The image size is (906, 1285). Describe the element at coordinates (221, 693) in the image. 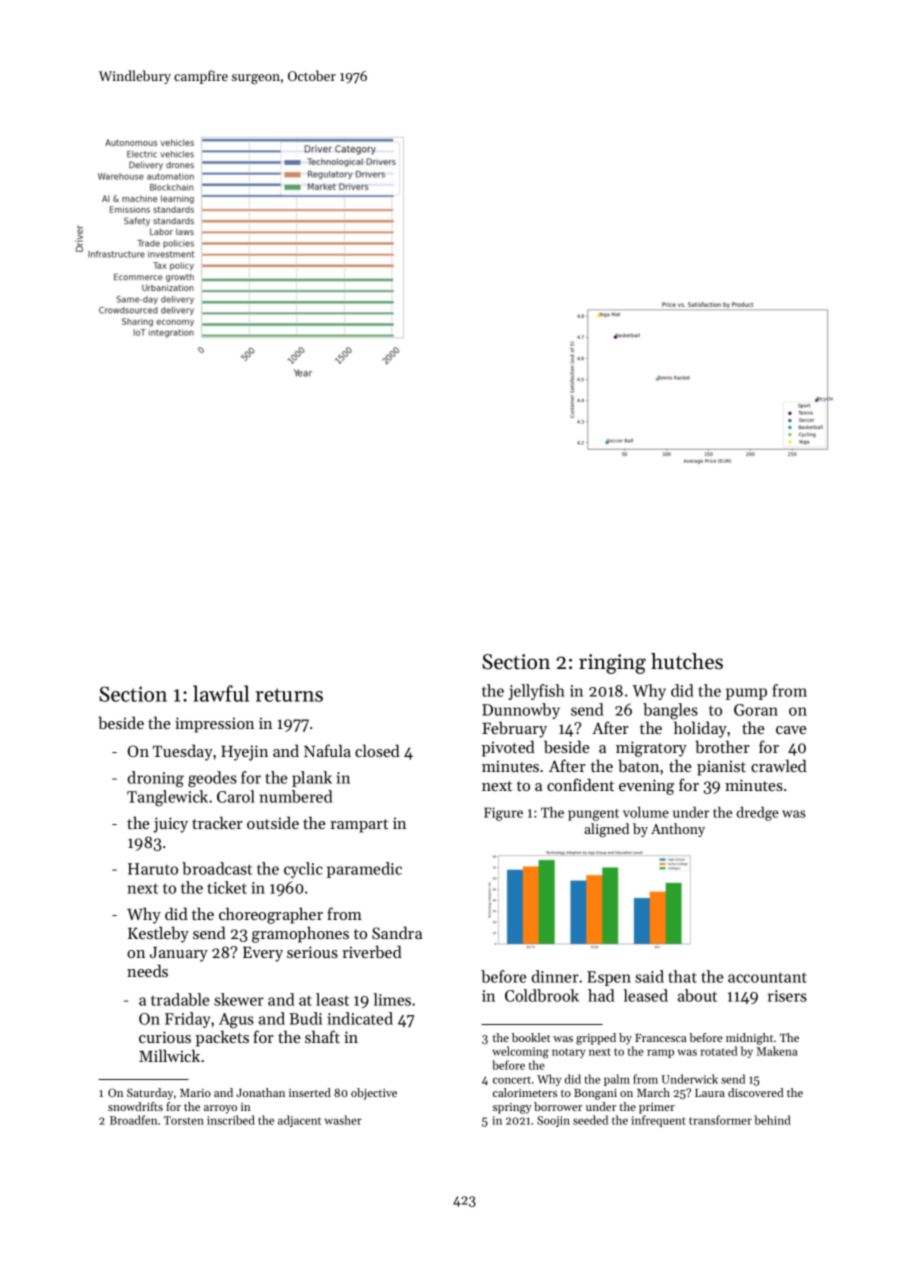

I see `lawful` at that location.
